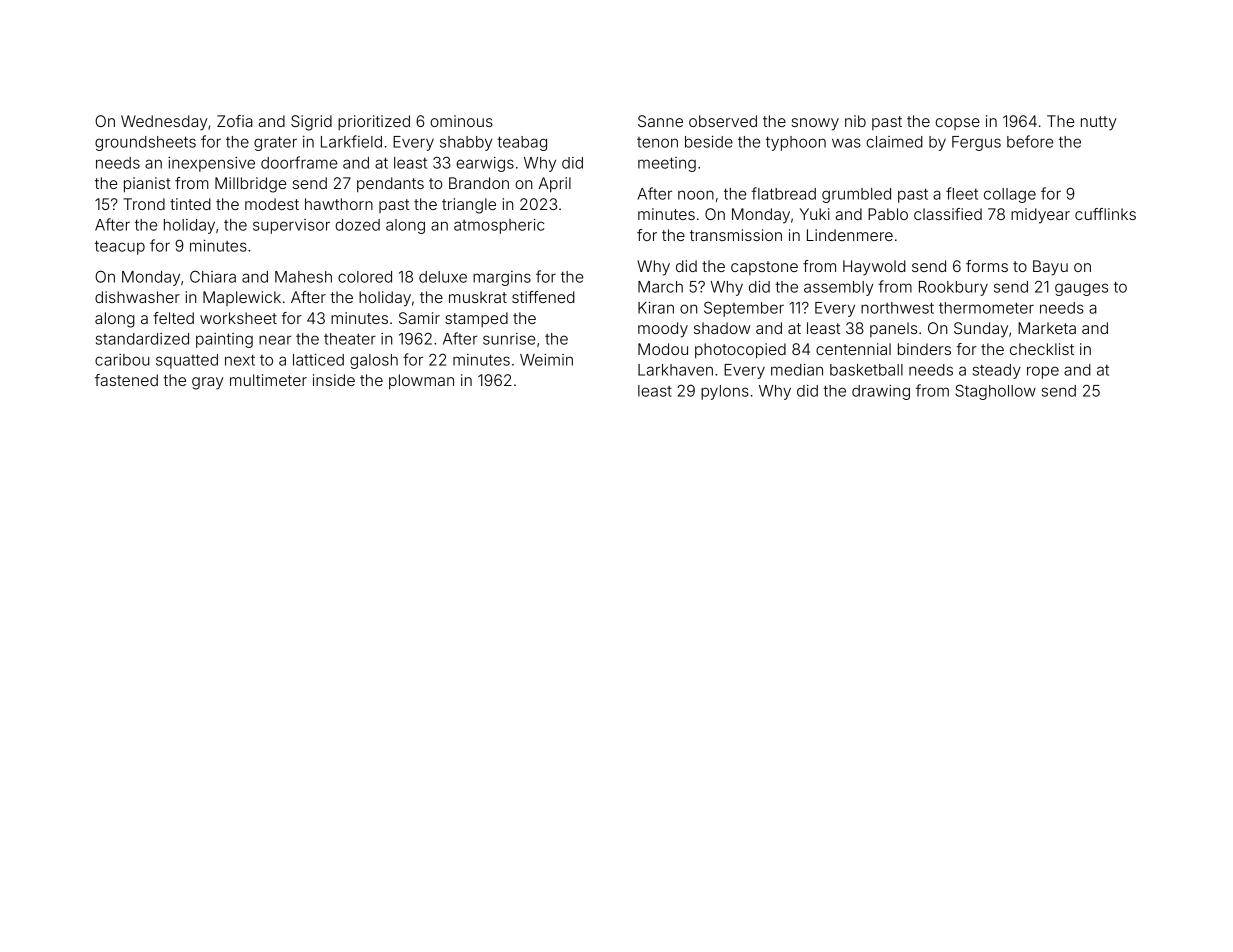 The height and width of the screenshot is (952, 1233). What do you see at coordinates (208, 383) in the screenshot?
I see `gray` at bounding box center [208, 383].
